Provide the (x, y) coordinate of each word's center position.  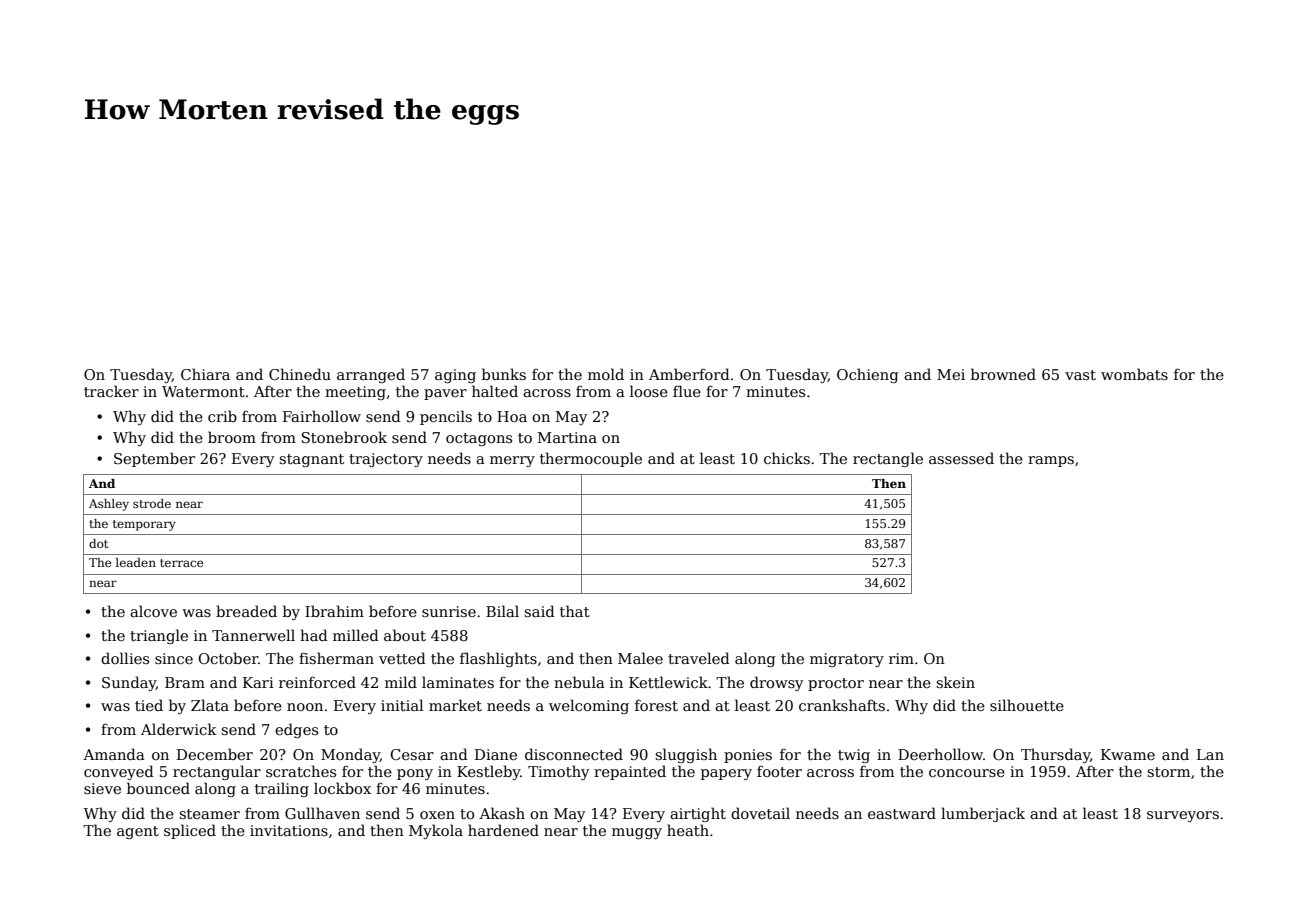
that (575, 611)
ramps (1051, 461)
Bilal (502, 611)
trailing (282, 789)
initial (402, 705)
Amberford (689, 374)
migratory (847, 660)
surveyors (1183, 816)
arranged (371, 375)
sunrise (449, 611)
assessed (961, 458)
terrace (181, 563)
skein (955, 682)
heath (688, 830)
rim (901, 658)
